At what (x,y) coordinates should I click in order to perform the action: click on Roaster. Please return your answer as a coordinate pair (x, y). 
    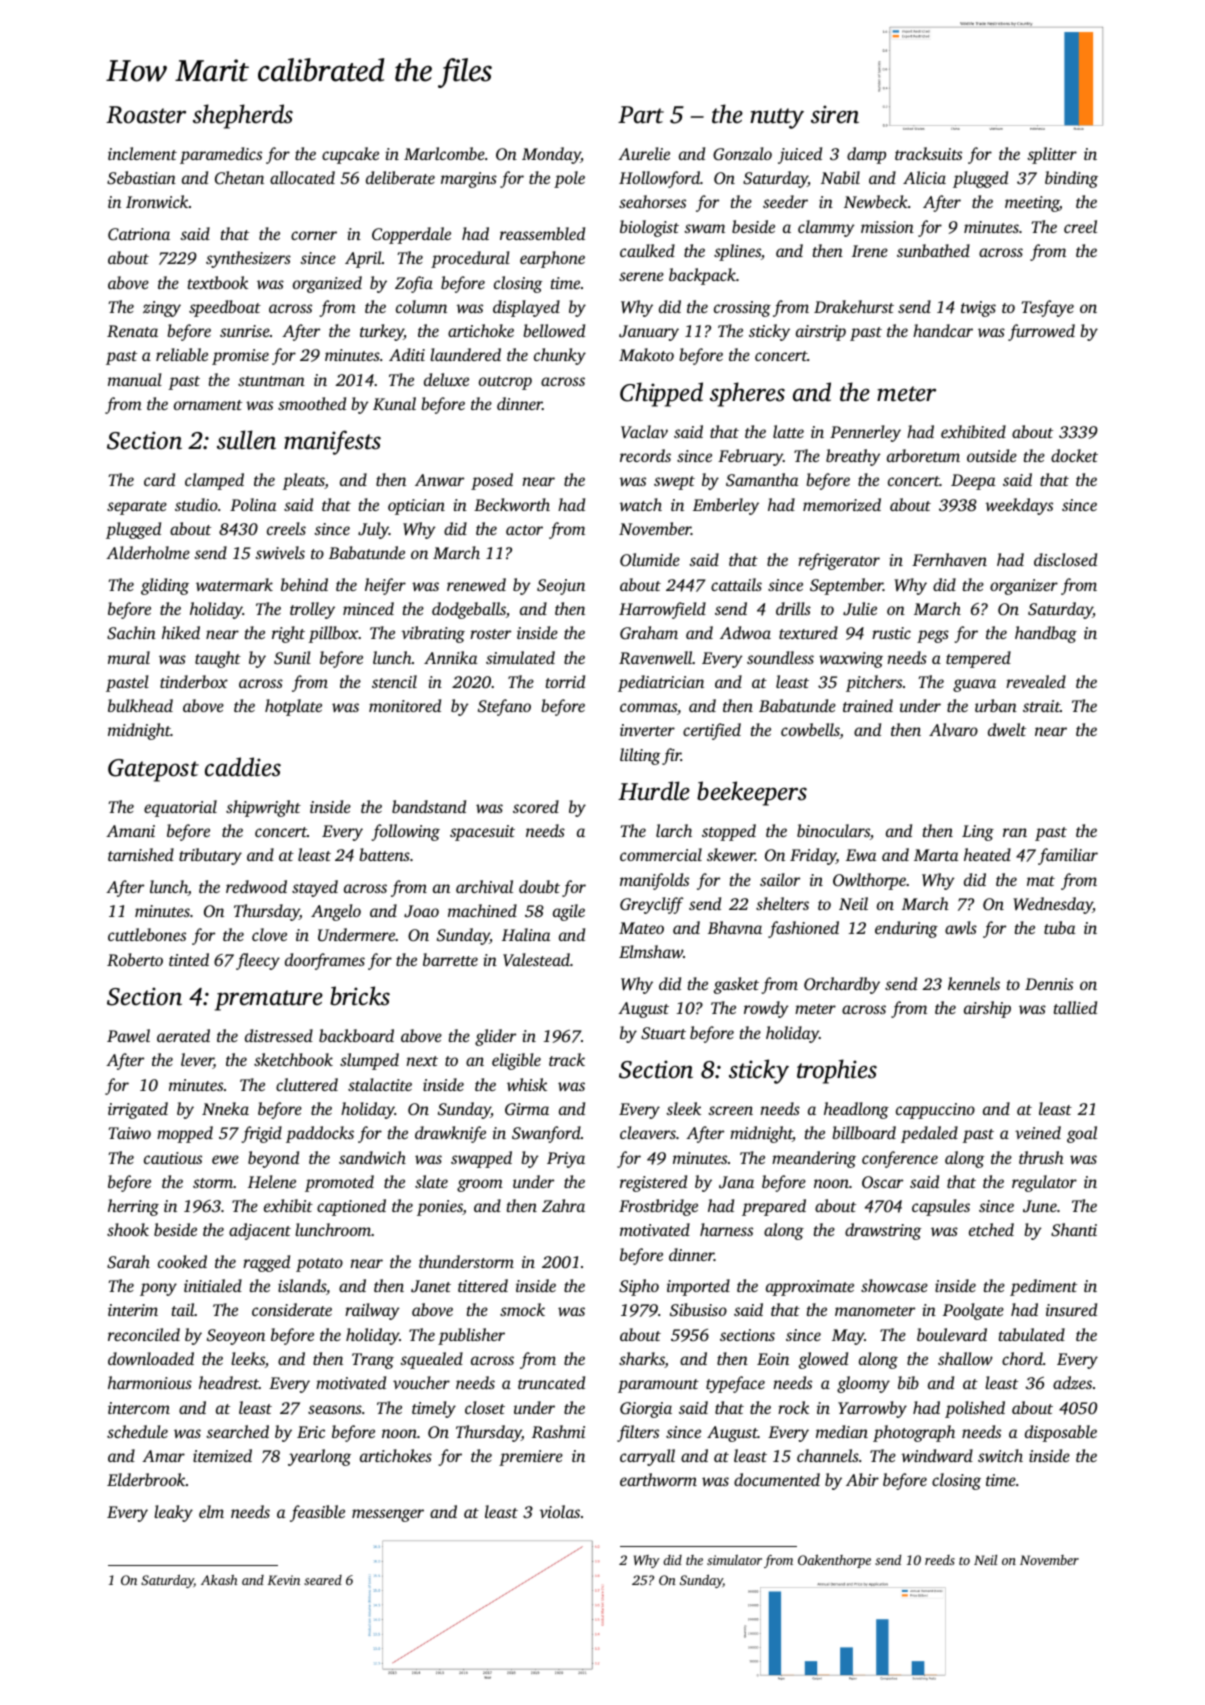
    Looking at the image, I should click on (146, 115).
